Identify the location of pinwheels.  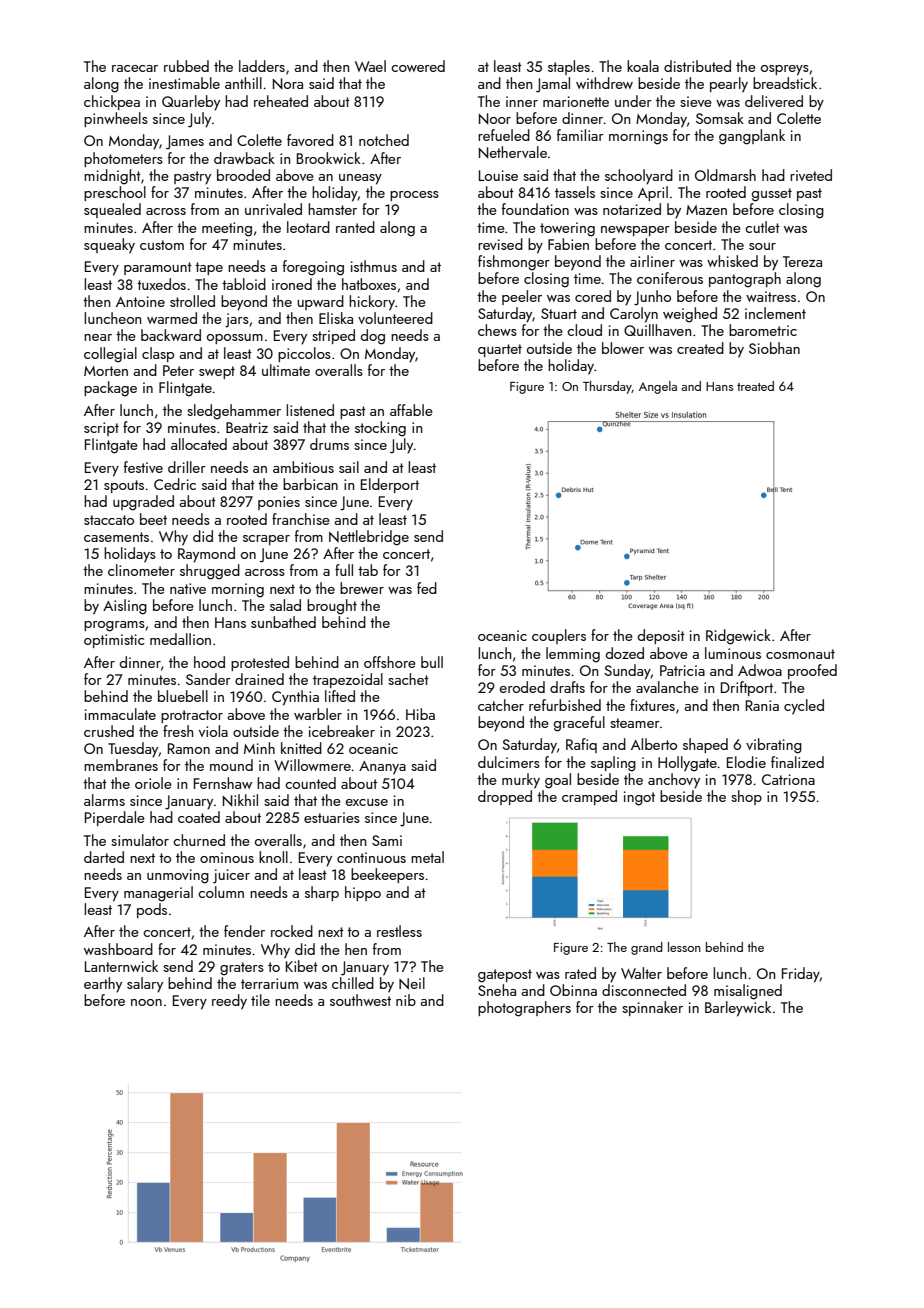
(116, 119).
